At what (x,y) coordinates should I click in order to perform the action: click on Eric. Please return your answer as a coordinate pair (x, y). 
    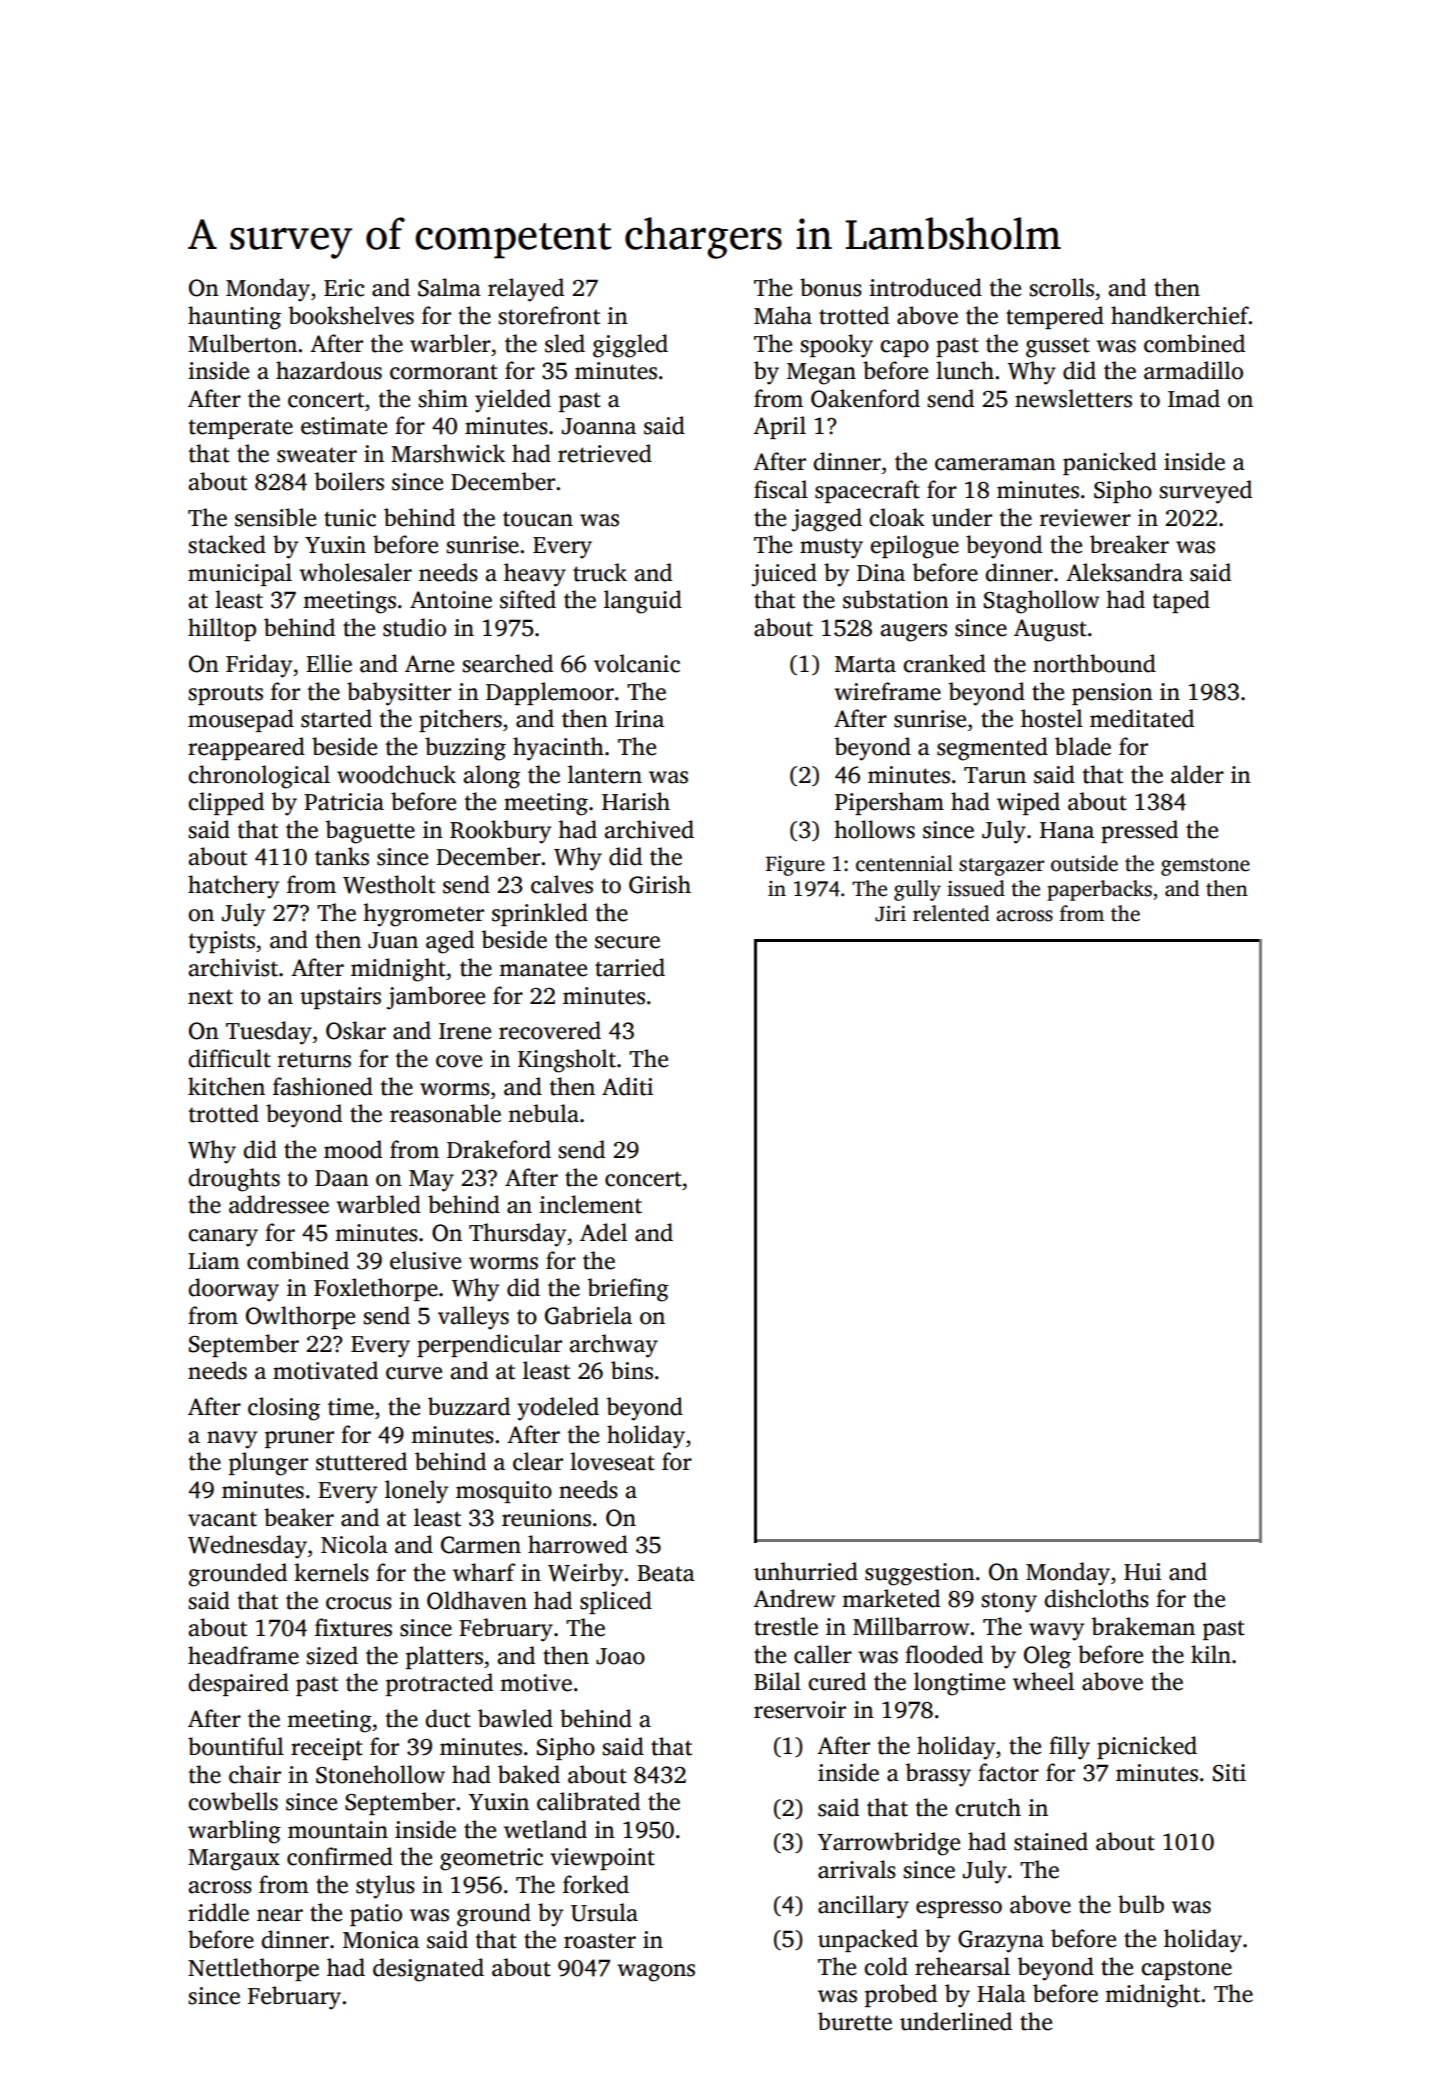
    Looking at the image, I should click on (344, 288).
